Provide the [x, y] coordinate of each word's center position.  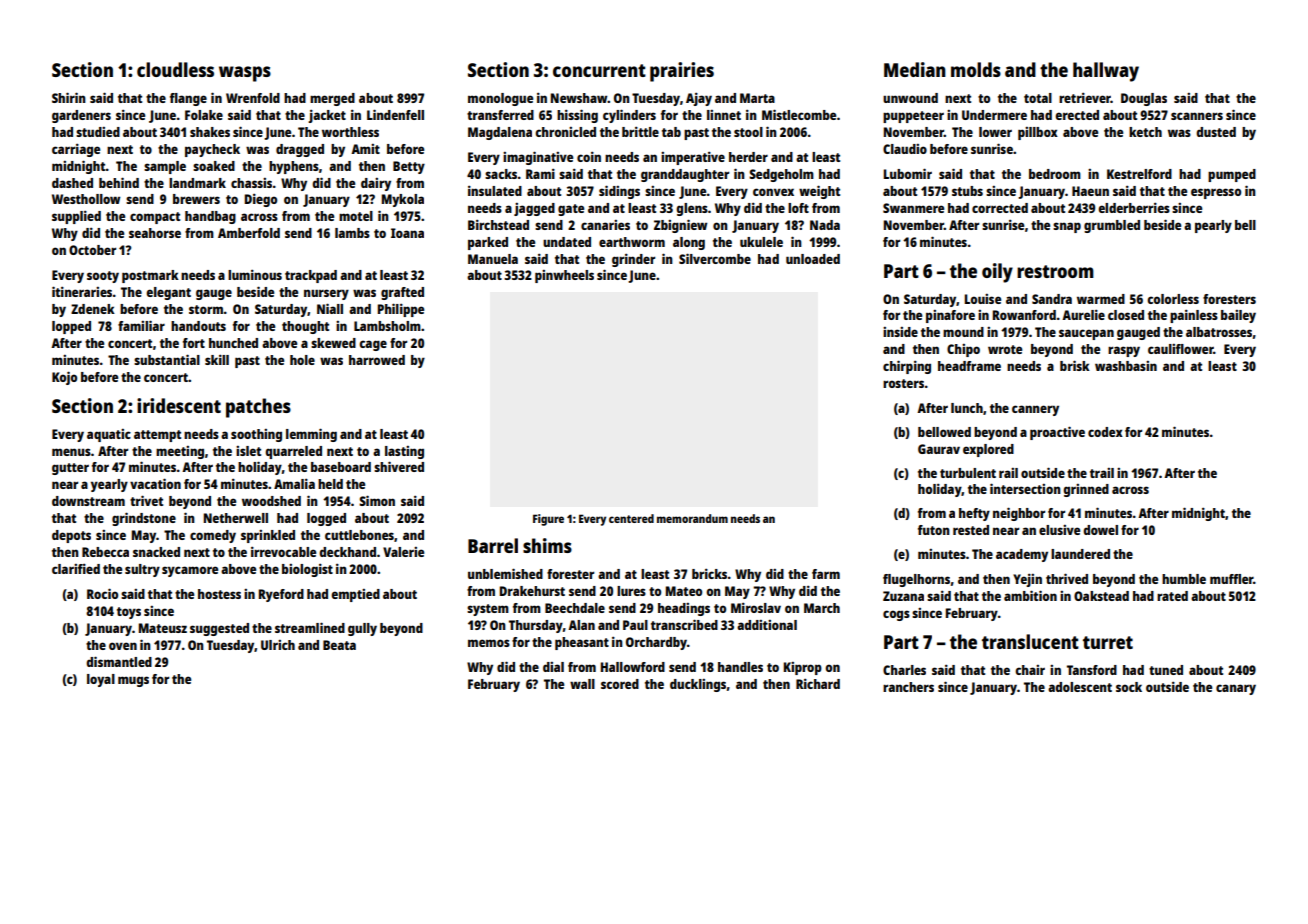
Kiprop [803, 668]
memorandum [692, 518]
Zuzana [903, 596]
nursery [326, 294]
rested [971, 530]
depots [71, 536]
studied [98, 132]
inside [900, 332]
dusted [1216, 132]
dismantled [119, 661]
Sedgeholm [781, 175]
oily [997, 273]
